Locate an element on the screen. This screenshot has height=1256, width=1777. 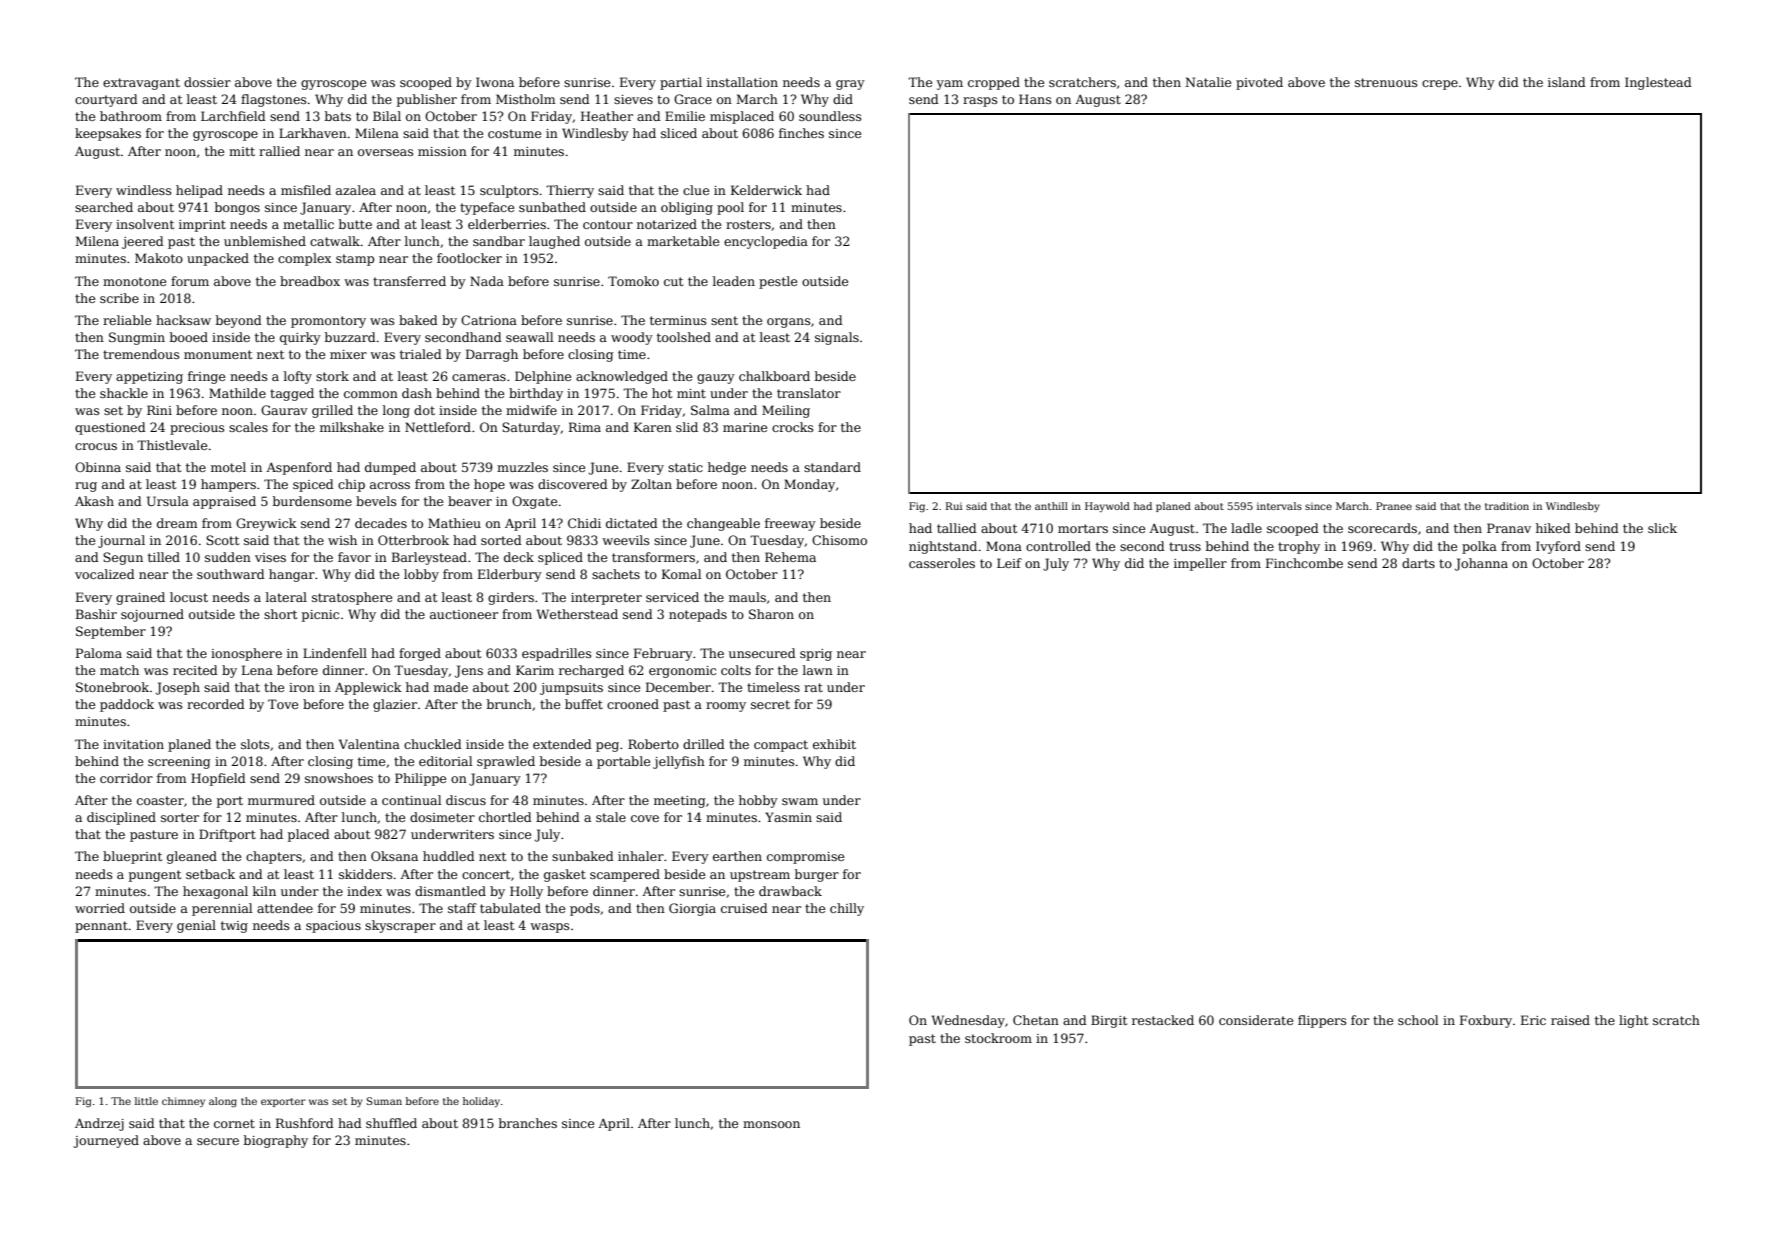
burger is located at coordinates (817, 875).
